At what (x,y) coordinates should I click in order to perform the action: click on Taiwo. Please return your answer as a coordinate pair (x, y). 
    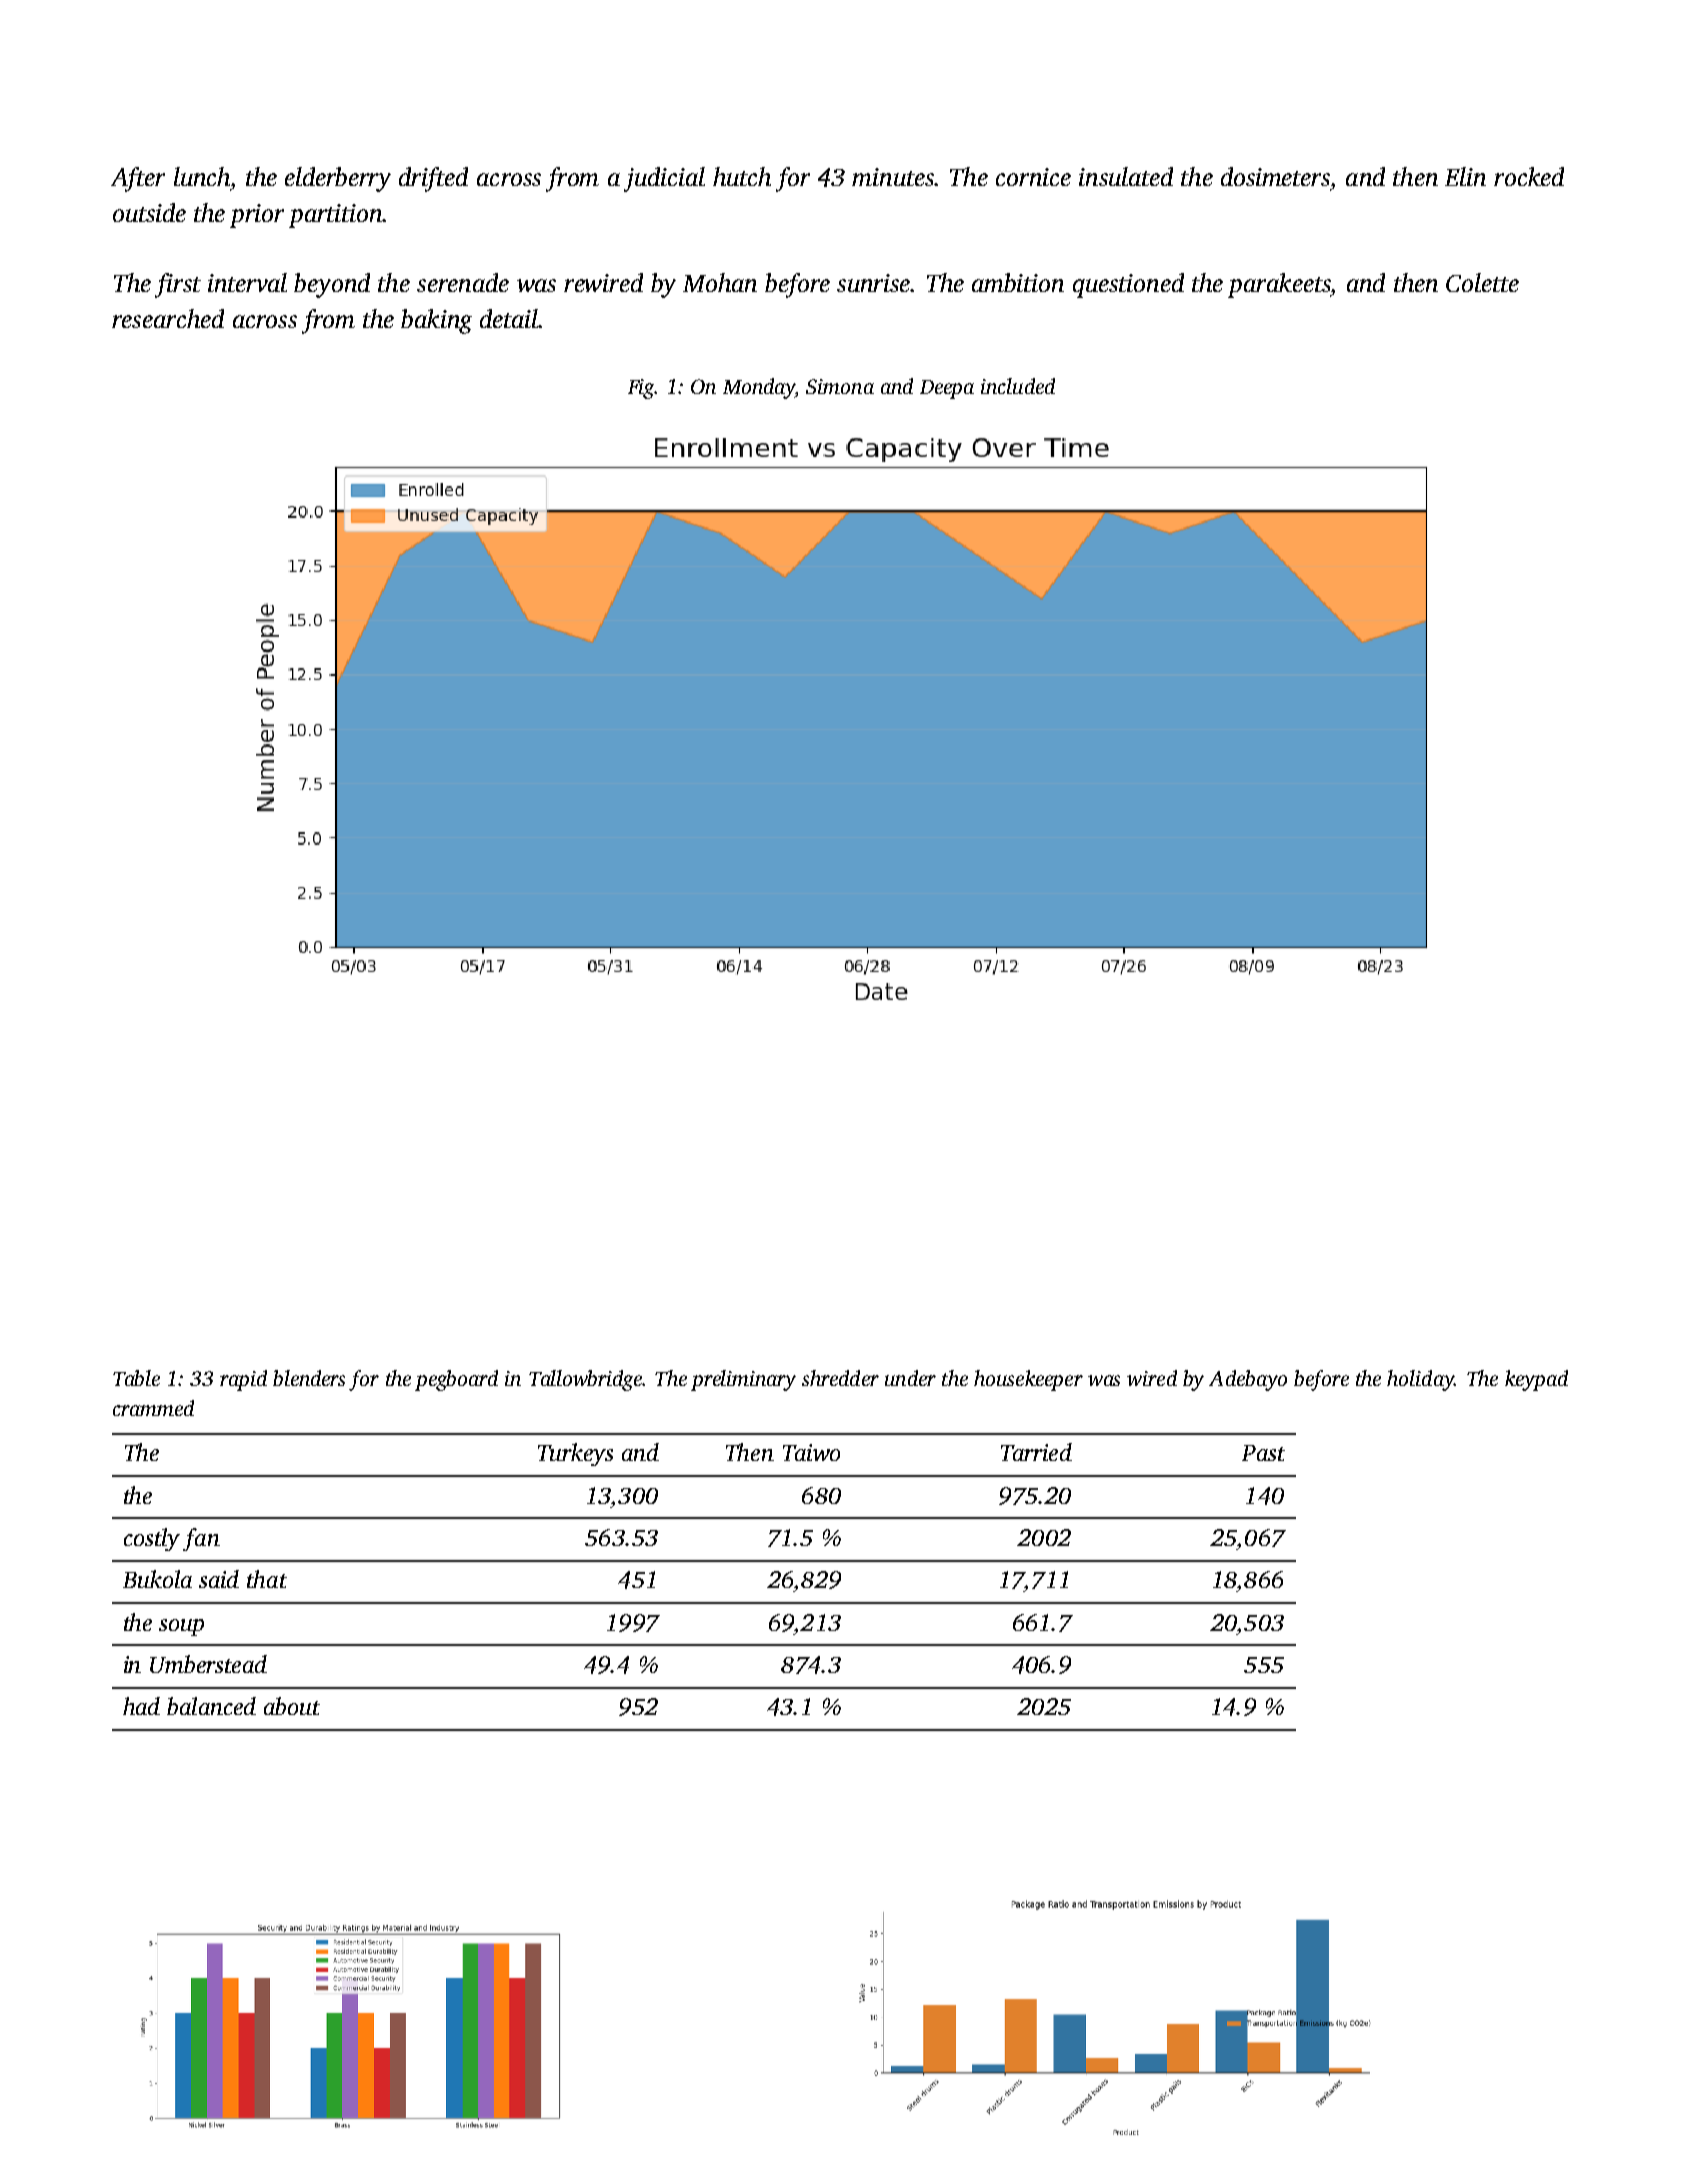
    Looking at the image, I should click on (811, 1452).
